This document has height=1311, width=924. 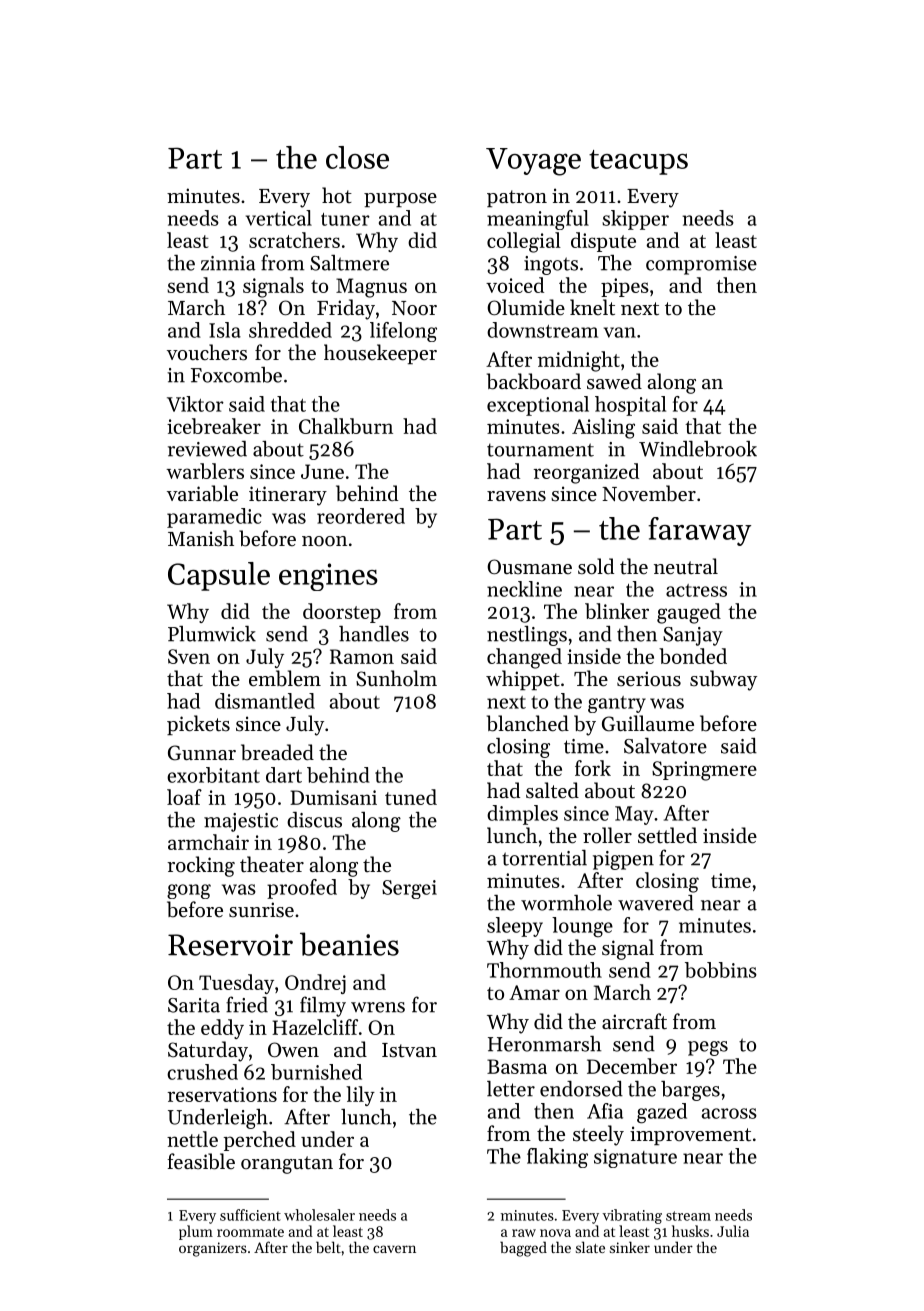 What do you see at coordinates (704, 771) in the document?
I see `Springmere` at bounding box center [704, 771].
